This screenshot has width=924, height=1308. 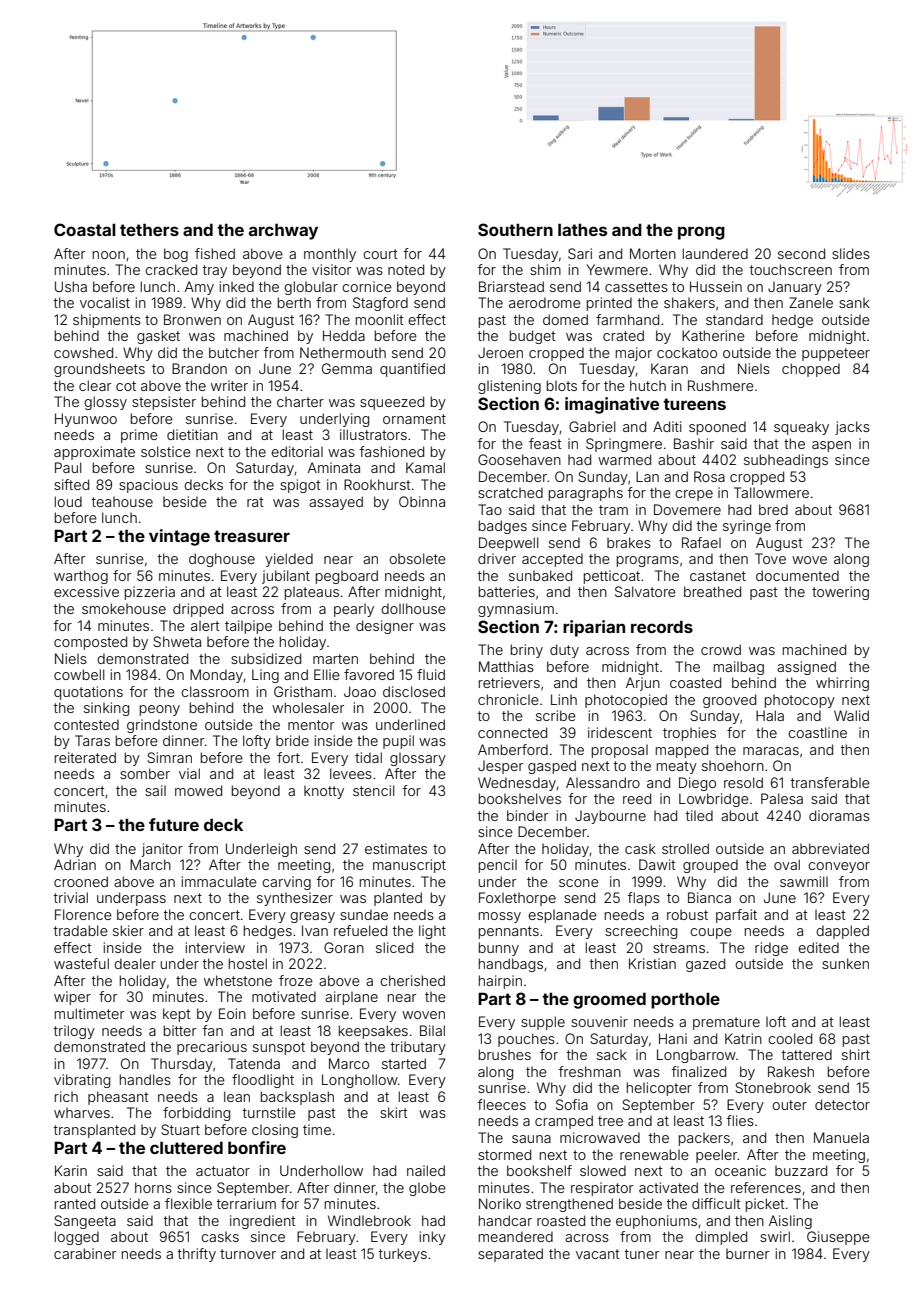 I want to click on cowbell, so click(x=79, y=674).
